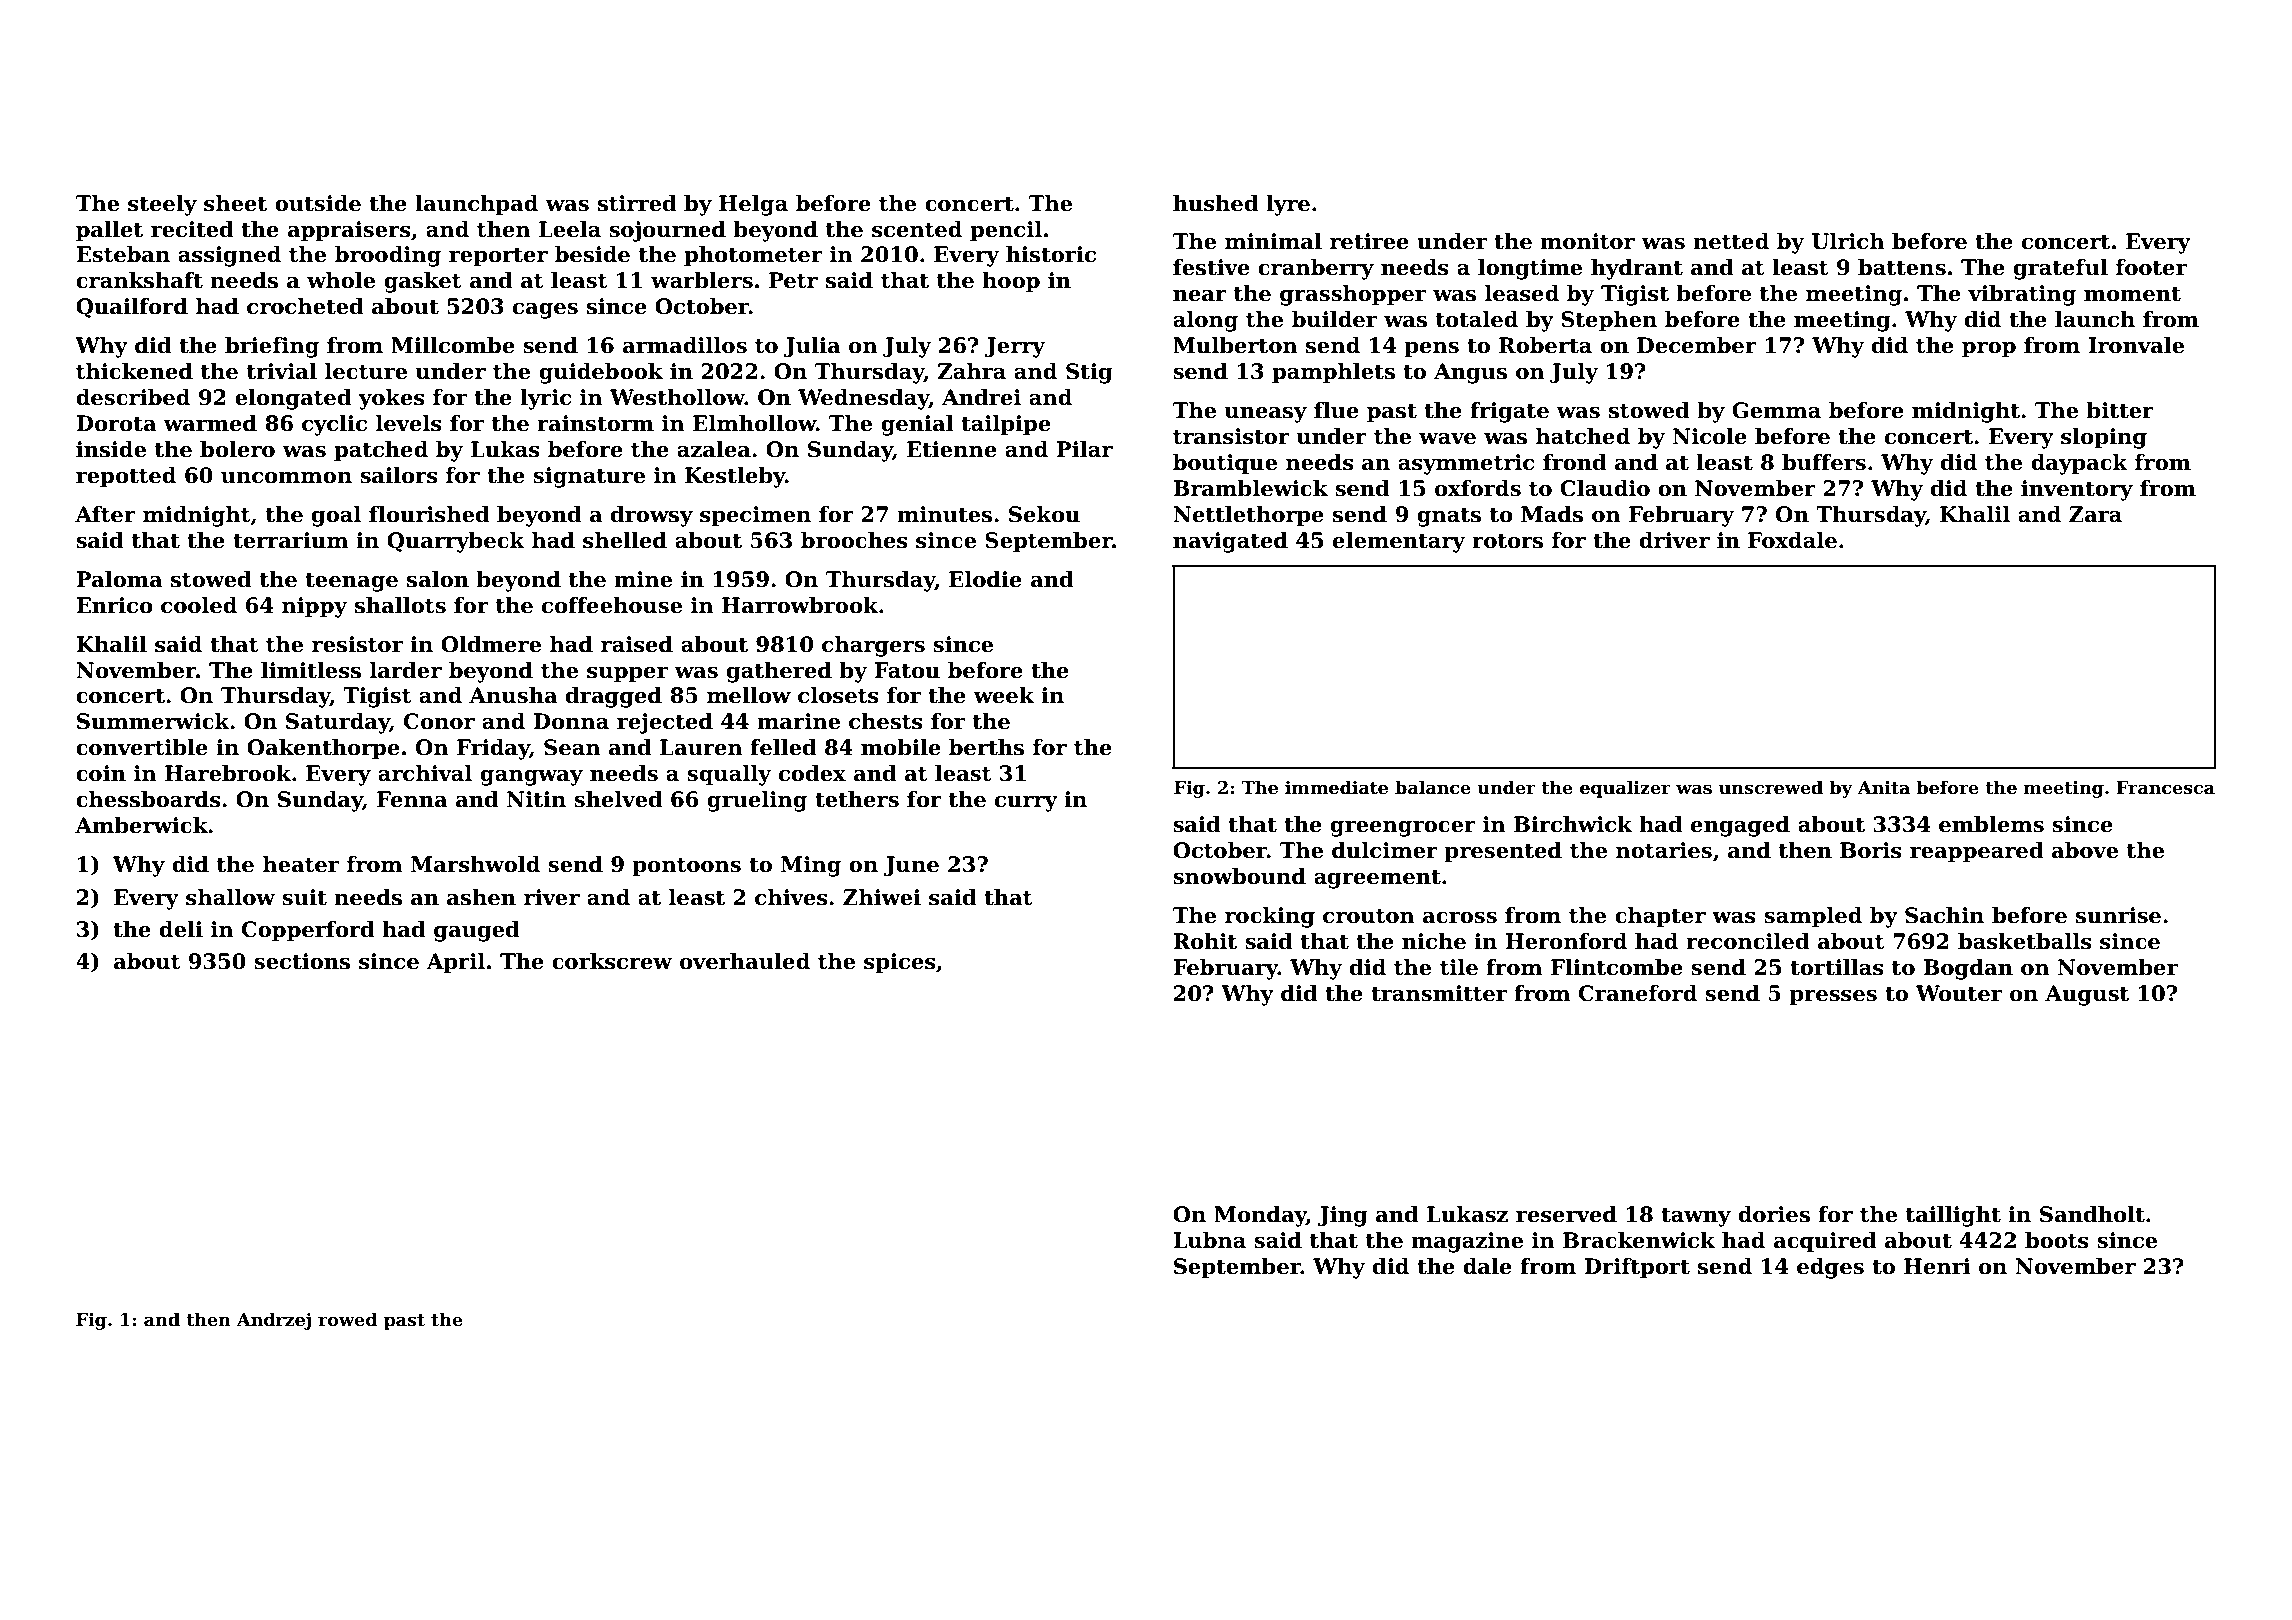 The height and width of the image is (1620, 2292). What do you see at coordinates (348, 1319) in the image?
I see `rowed` at bounding box center [348, 1319].
